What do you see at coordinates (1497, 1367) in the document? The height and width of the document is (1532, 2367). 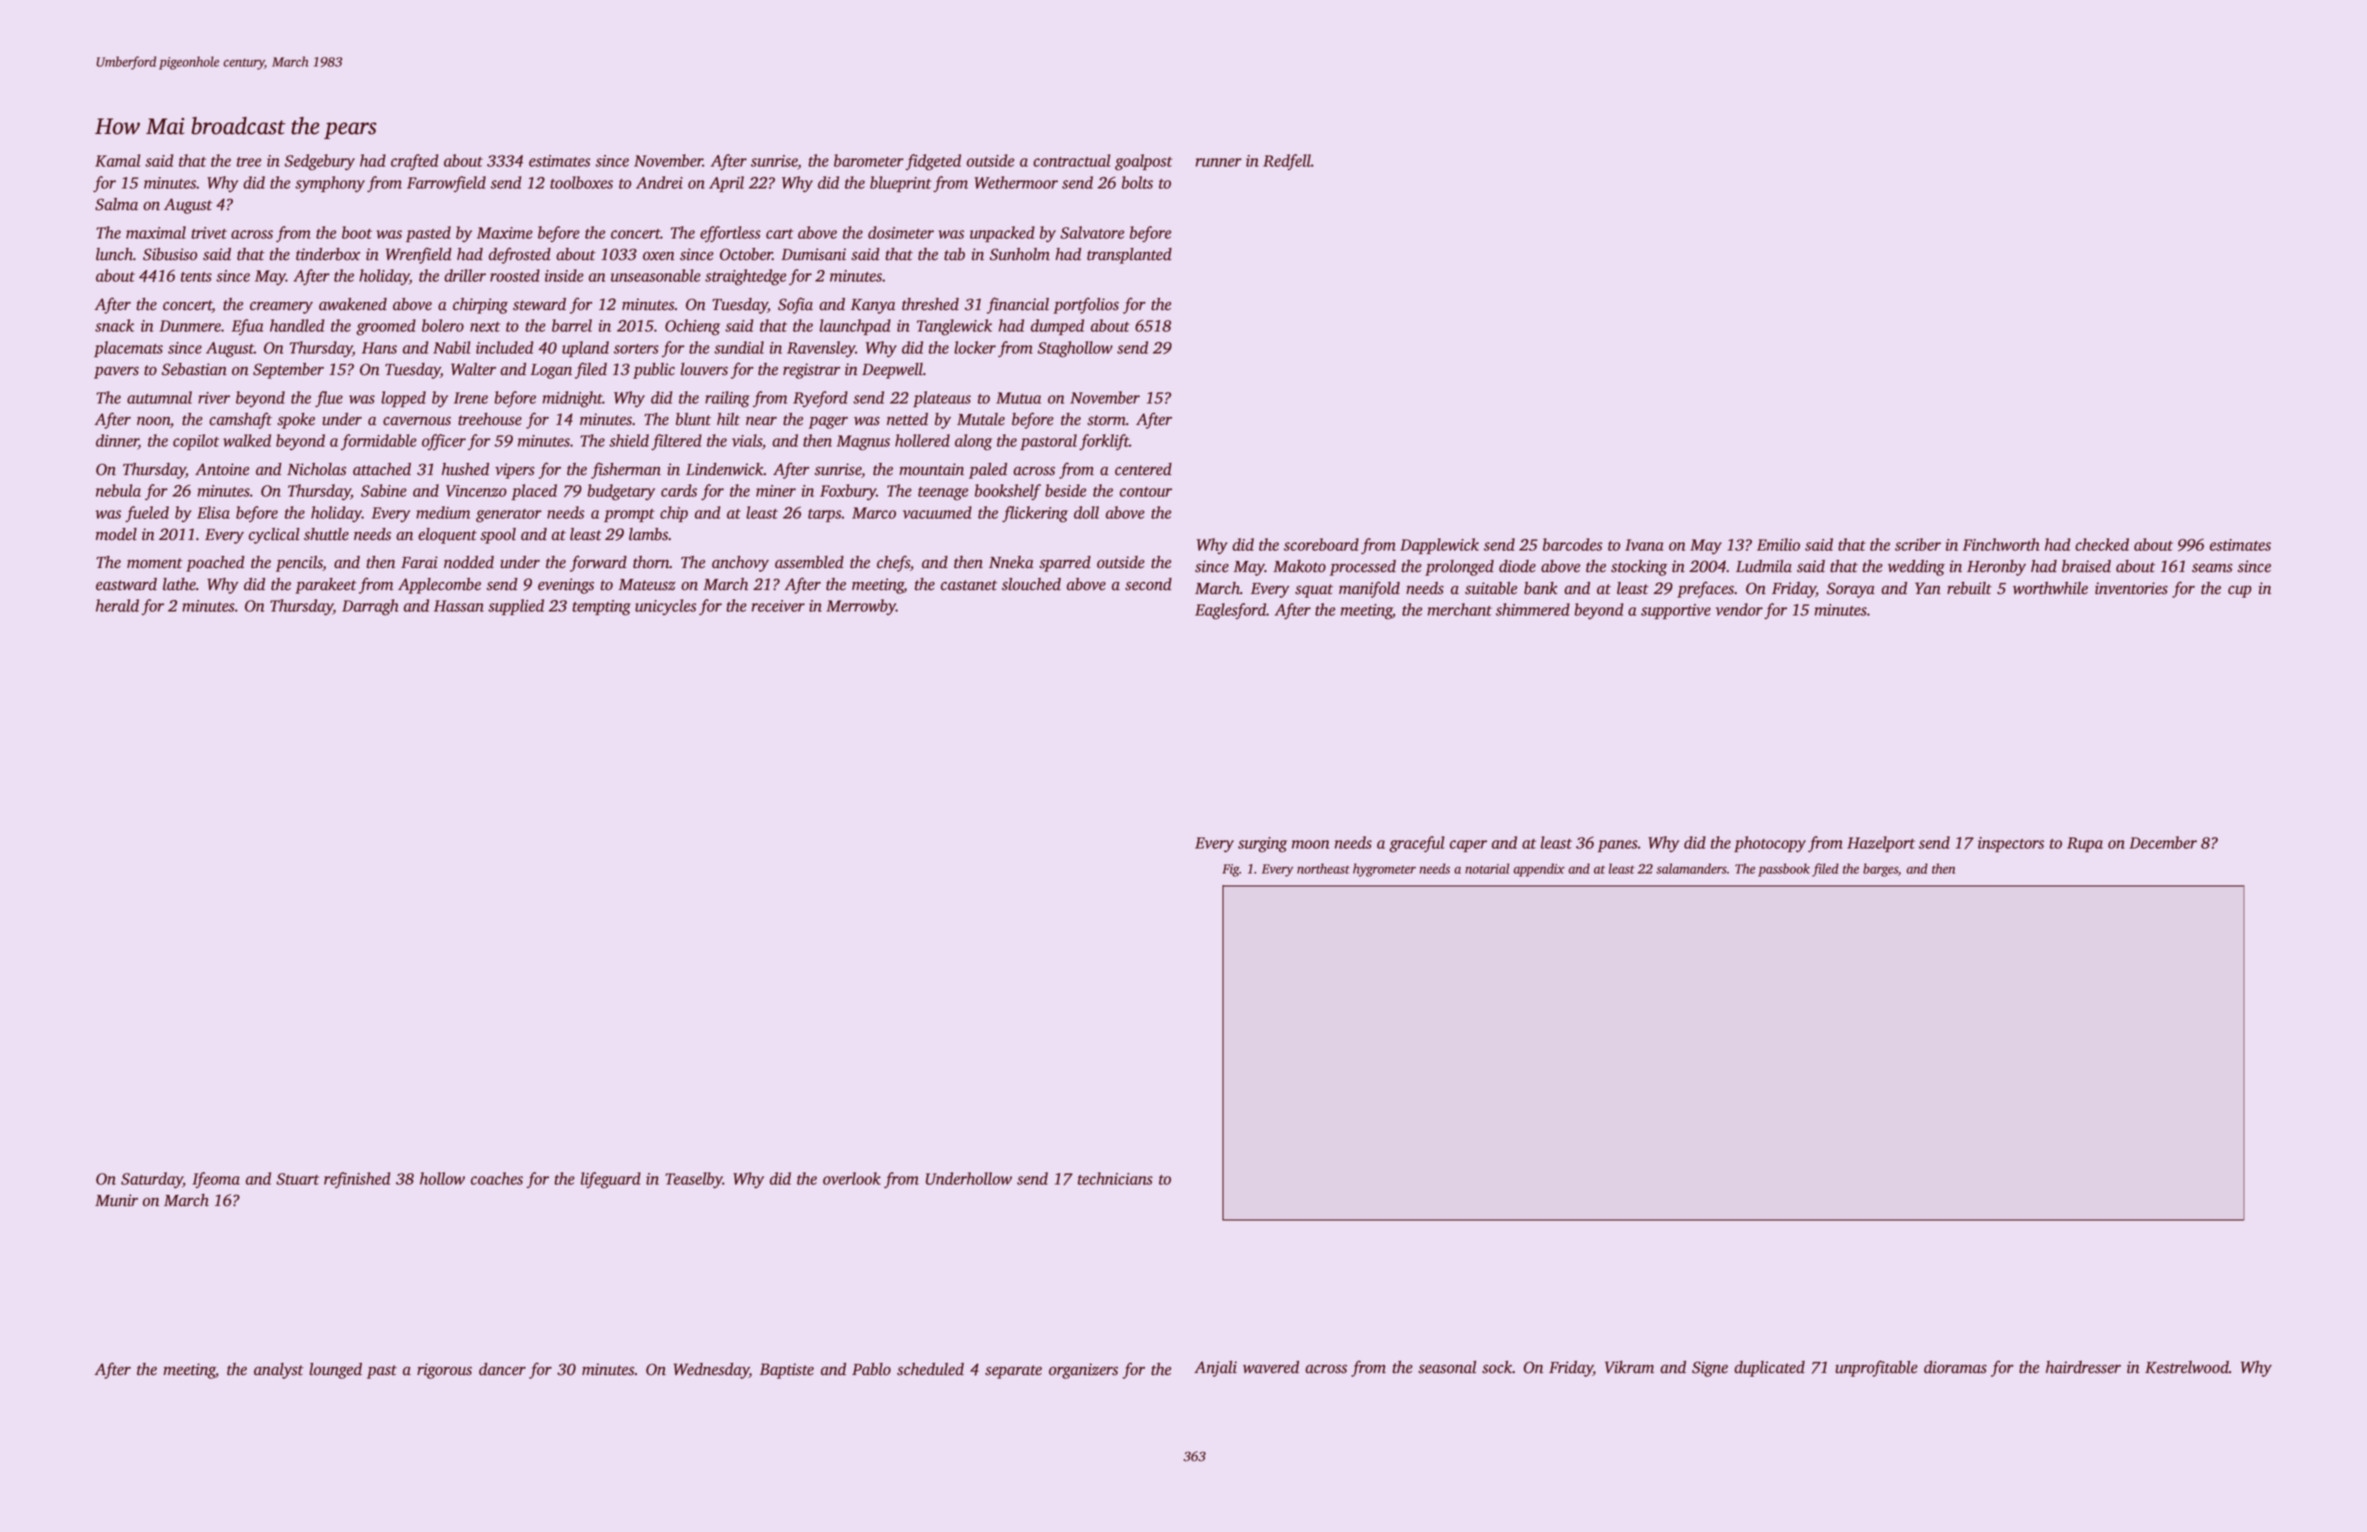 I see `sock` at bounding box center [1497, 1367].
